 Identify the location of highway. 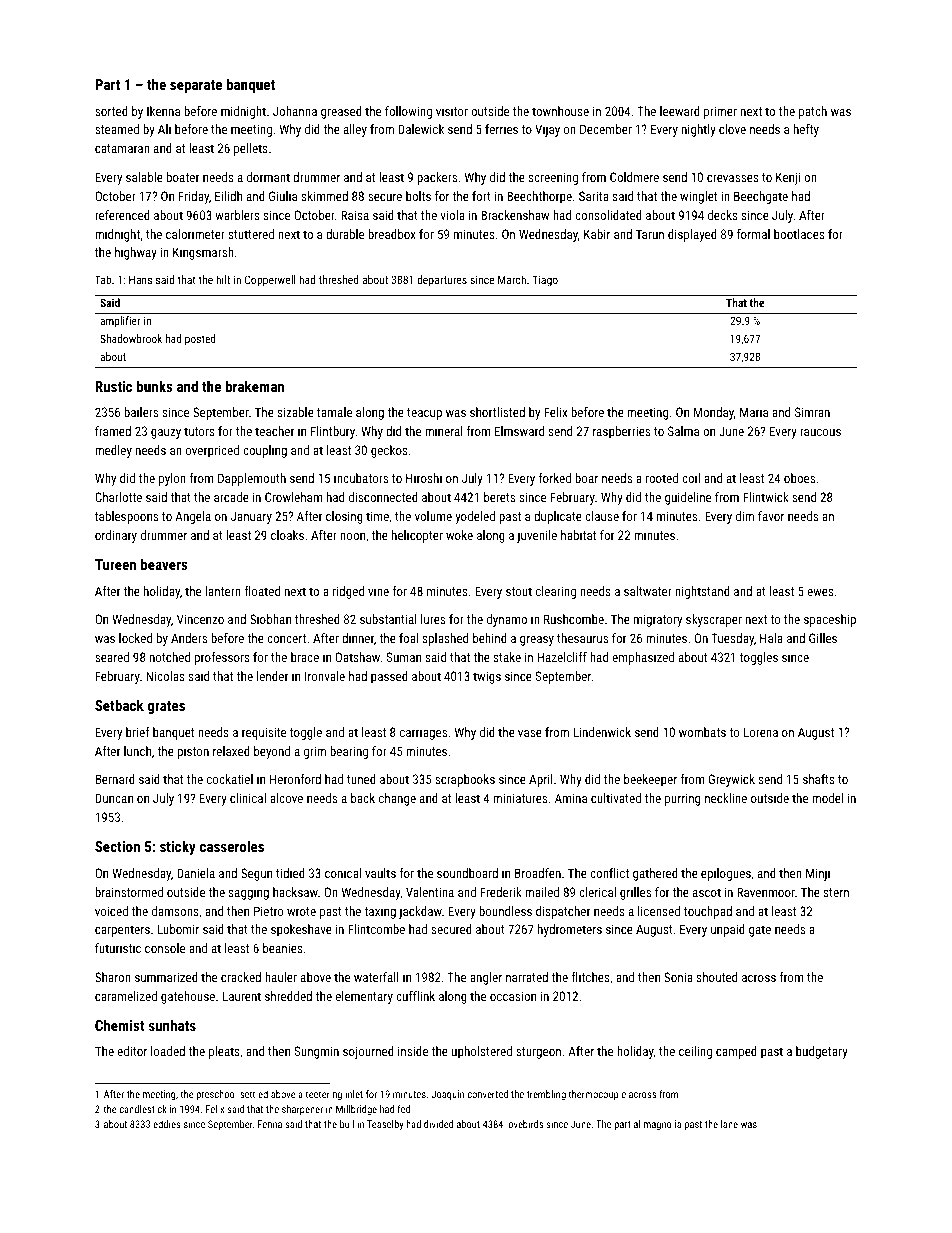
(136, 253).
